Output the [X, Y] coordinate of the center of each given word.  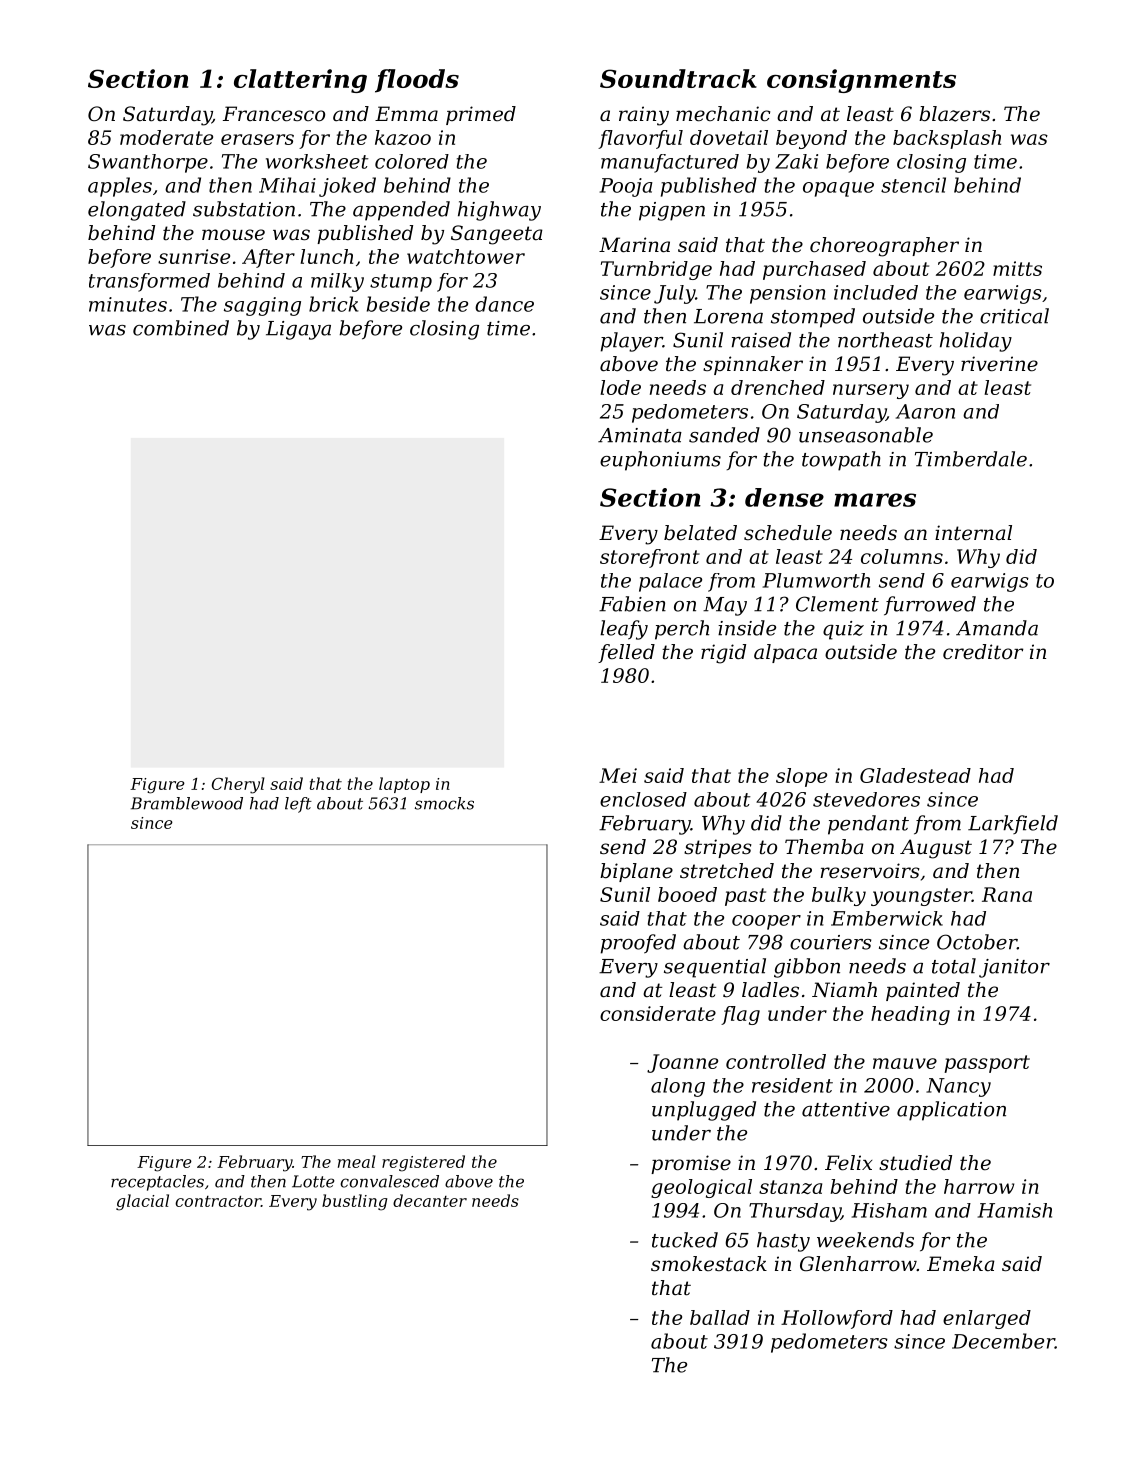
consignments [861, 81]
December [1003, 1341]
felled [626, 653]
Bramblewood [187, 803]
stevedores [866, 799]
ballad [720, 1317]
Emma [406, 113]
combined [181, 328]
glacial [142, 1202]
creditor [983, 652]
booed [687, 894]
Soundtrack [678, 78]
